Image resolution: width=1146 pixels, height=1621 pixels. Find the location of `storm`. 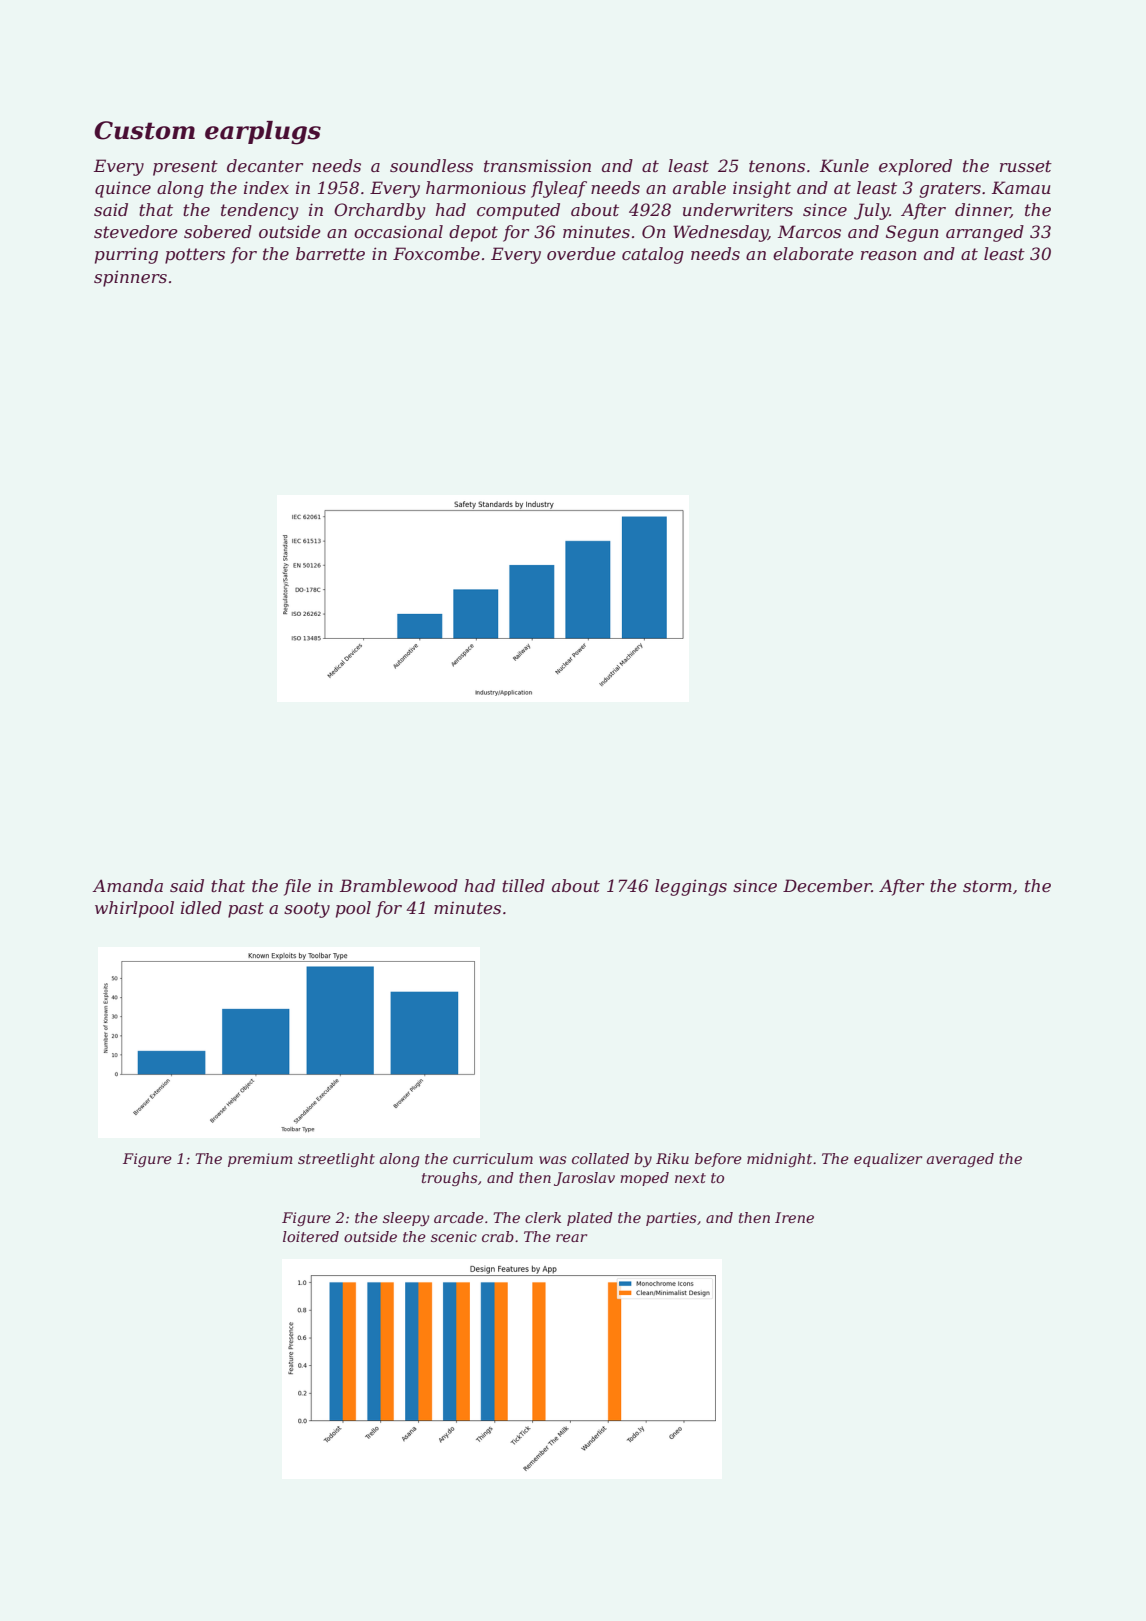

storm is located at coordinates (987, 886).
